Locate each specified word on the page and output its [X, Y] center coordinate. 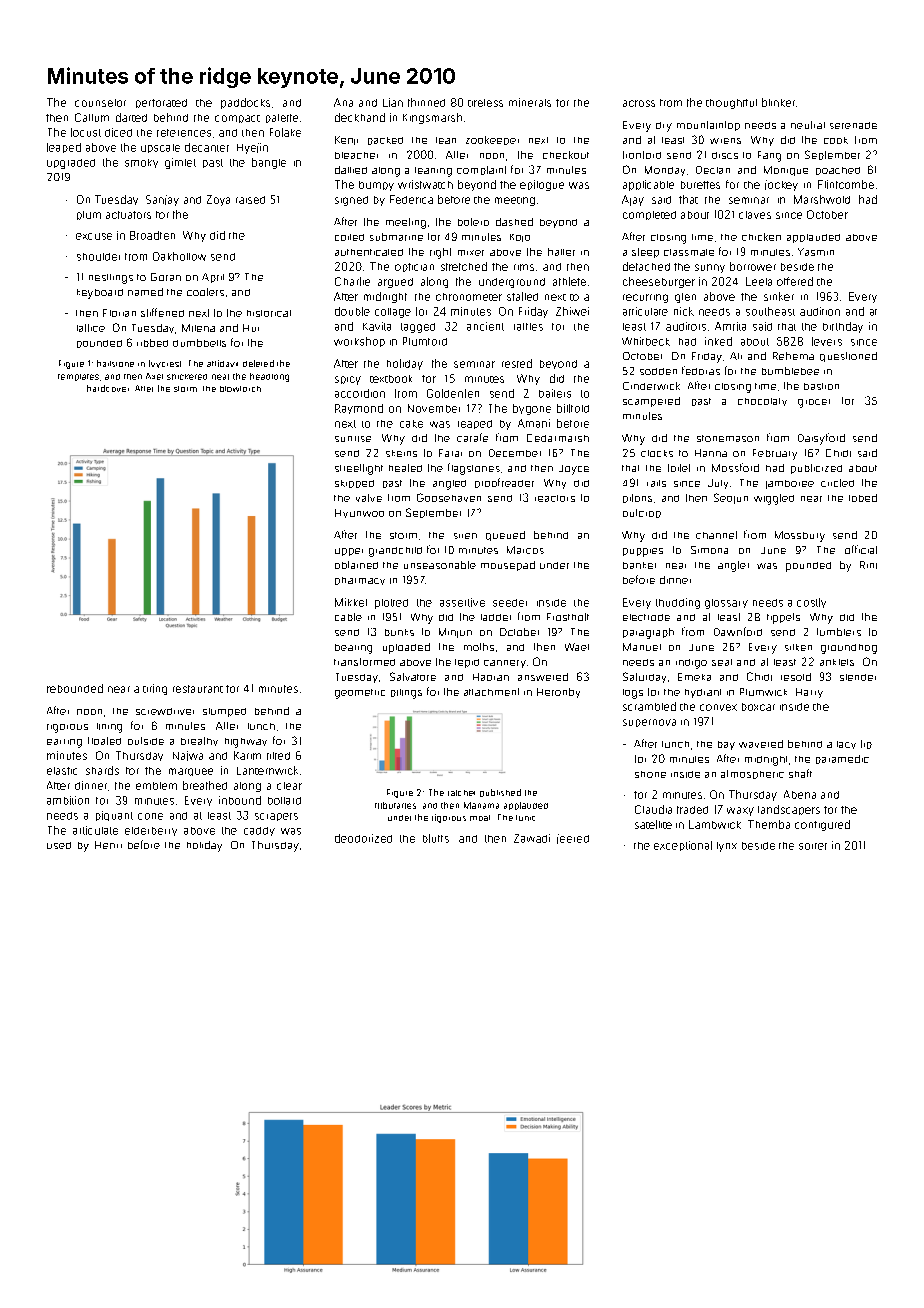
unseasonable [440, 565]
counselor [100, 103]
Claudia [653, 809]
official [861, 549]
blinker [778, 102]
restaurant [198, 689]
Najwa [188, 756]
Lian [393, 102]
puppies [643, 552]
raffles [528, 327]
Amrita [730, 326]
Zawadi [532, 838]
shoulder [98, 257]
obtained [356, 565]
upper [349, 552]
